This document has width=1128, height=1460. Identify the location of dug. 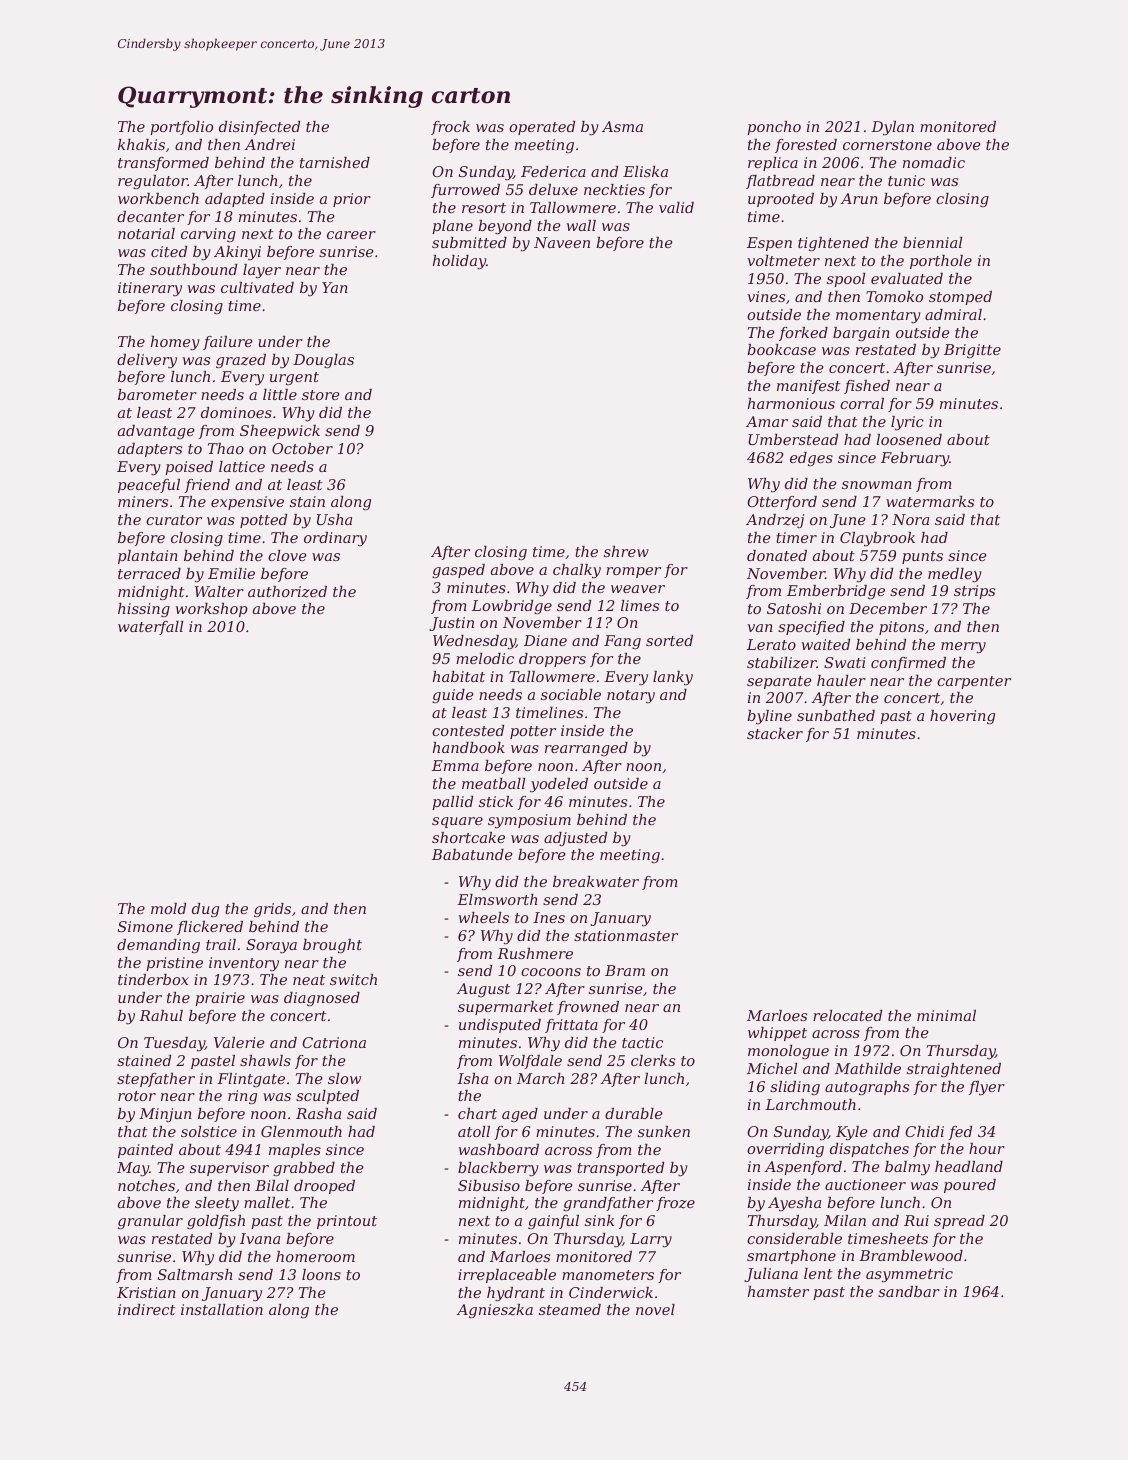
(205, 910).
